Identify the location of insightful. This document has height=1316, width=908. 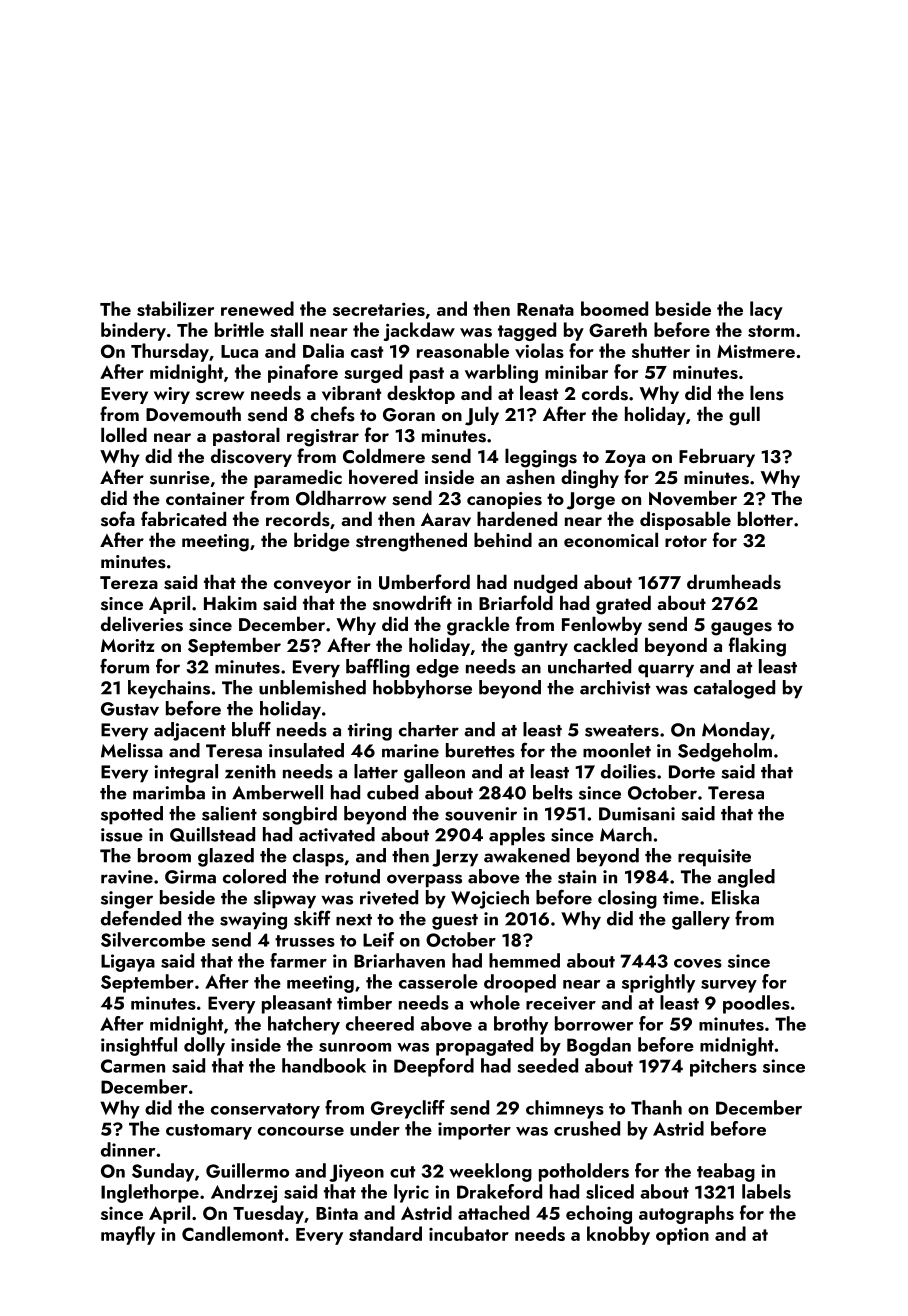
(139, 1046).
